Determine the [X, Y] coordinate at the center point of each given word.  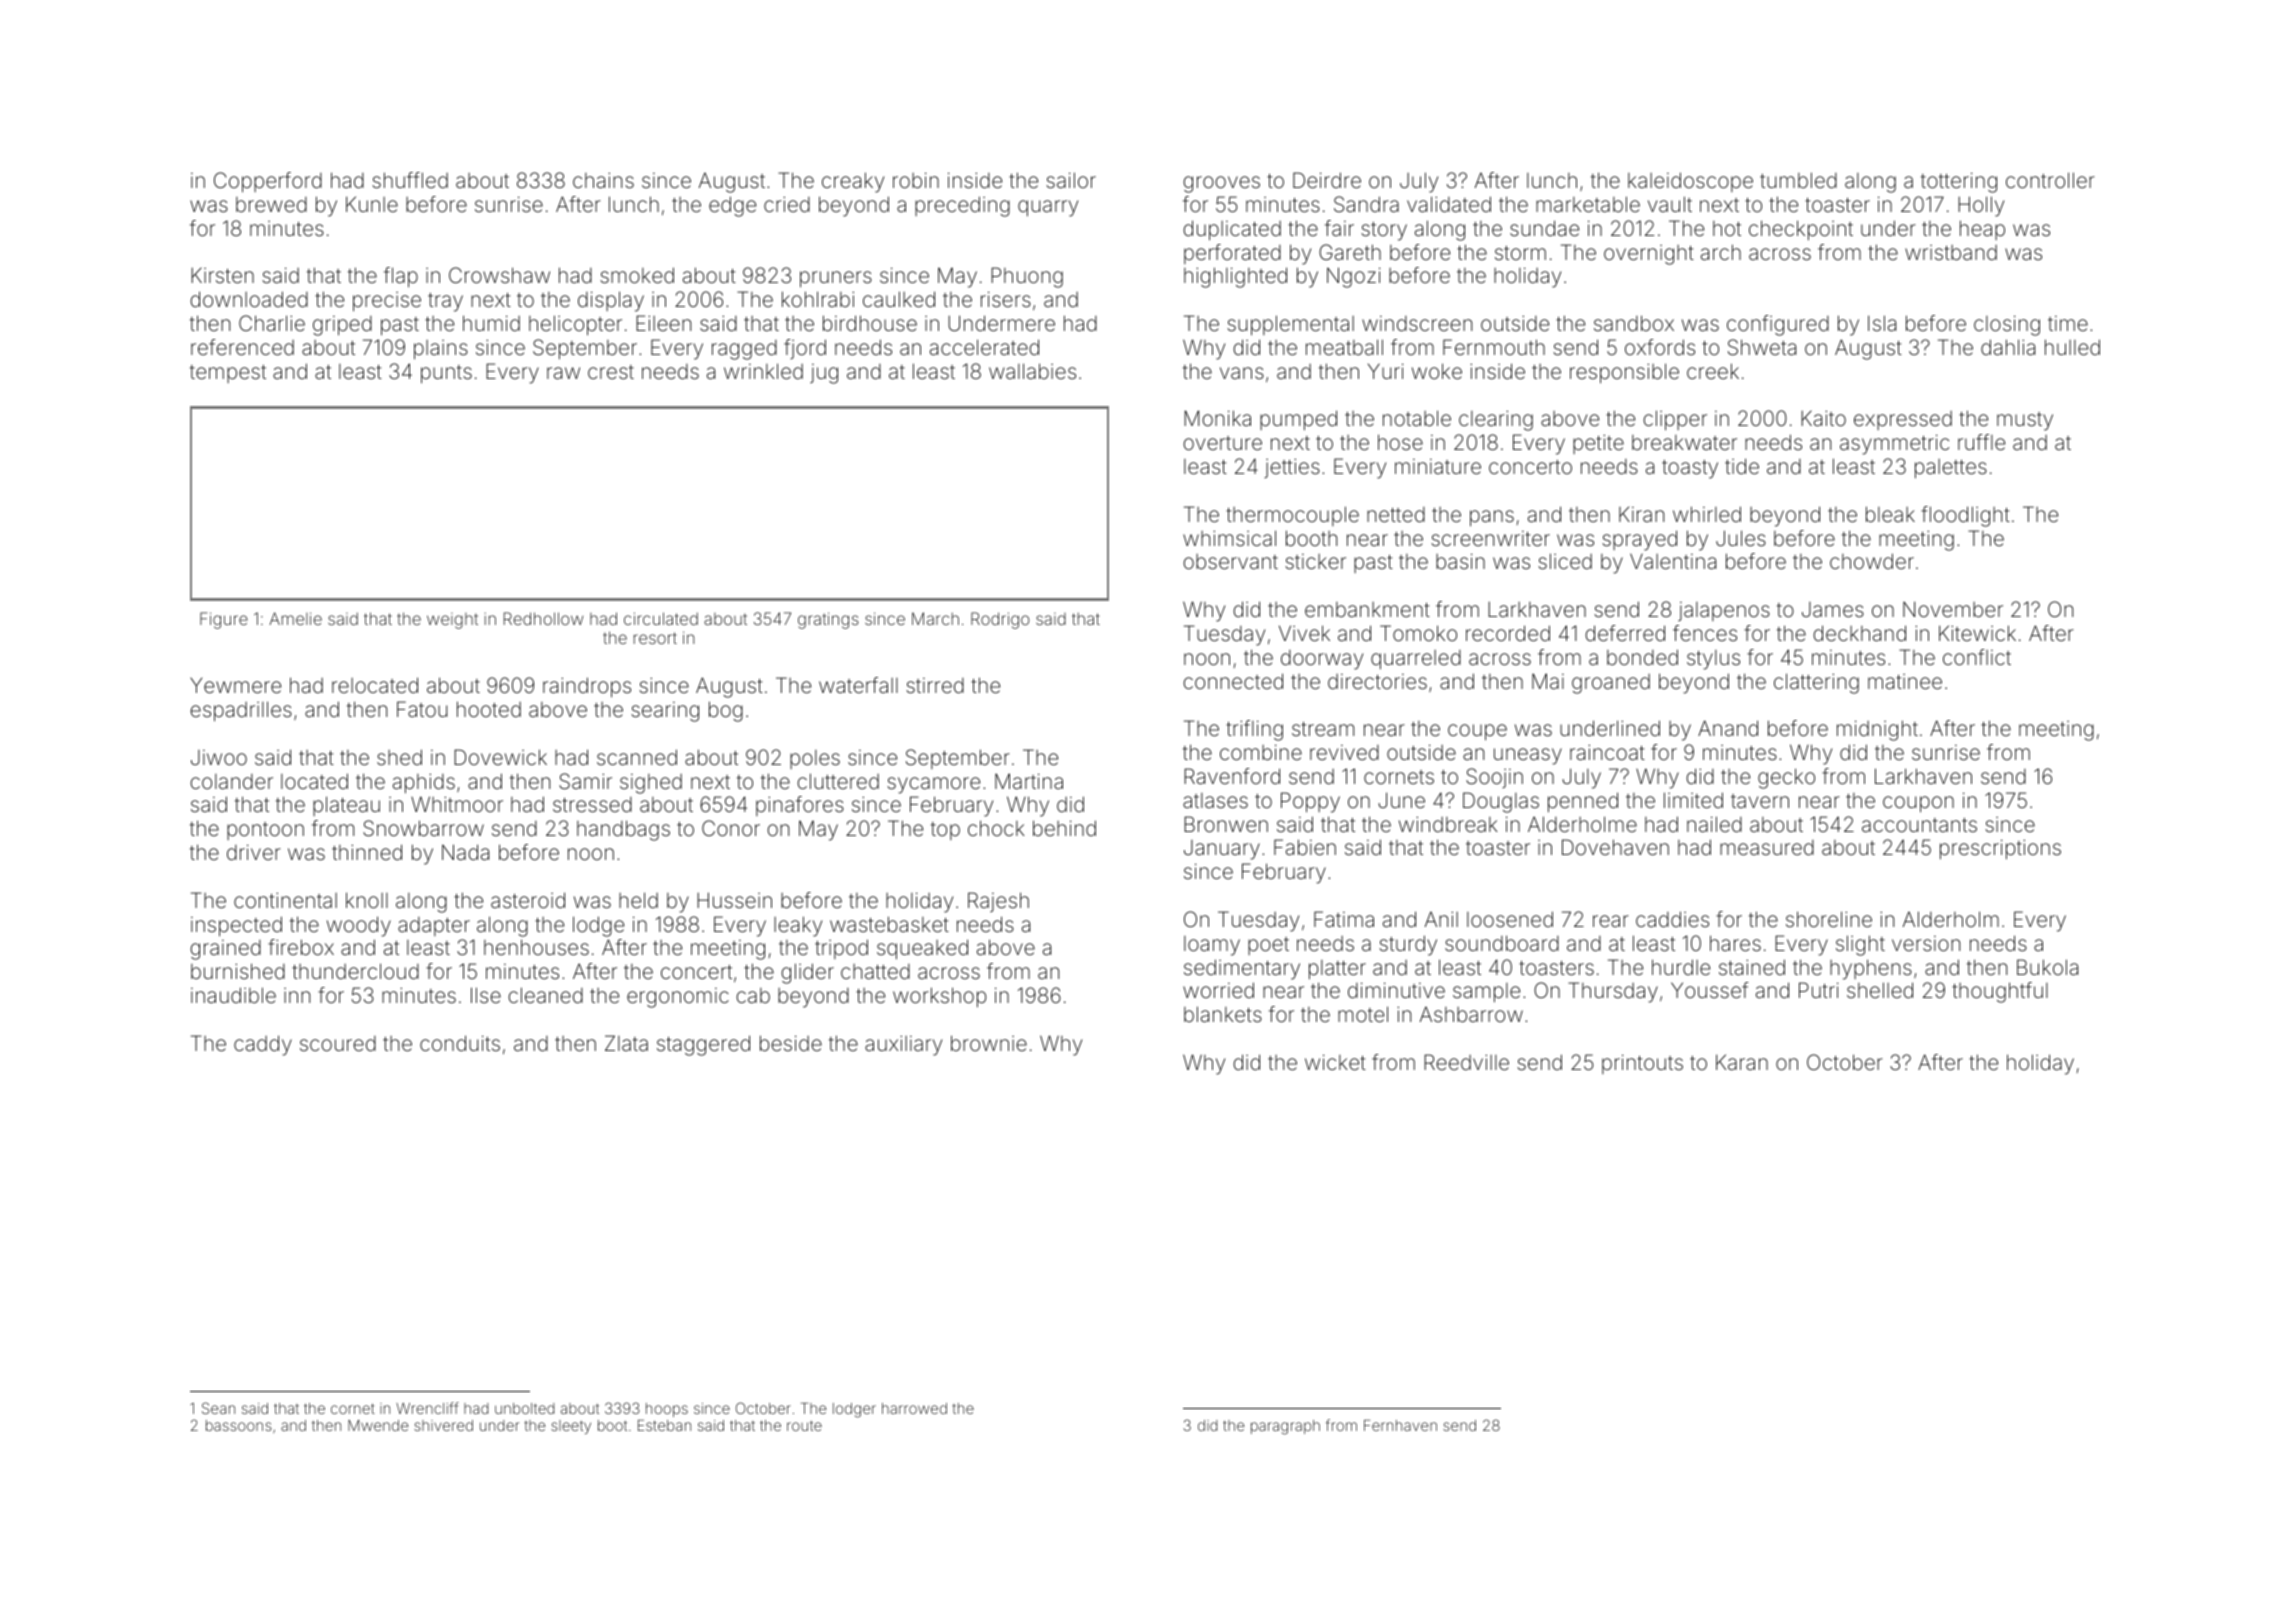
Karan [1742, 1062]
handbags [623, 830]
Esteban [664, 1425]
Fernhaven [1400, 1425]
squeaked [922, 949]
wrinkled [763, 371]
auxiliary [903, 1045]
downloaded [249, 299]
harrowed [914, 1408]
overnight [1649, 255]
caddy [263, 1045]
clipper [1675, 420]
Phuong [1027, 277]
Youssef [1710, 990]
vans [1242, 373]
